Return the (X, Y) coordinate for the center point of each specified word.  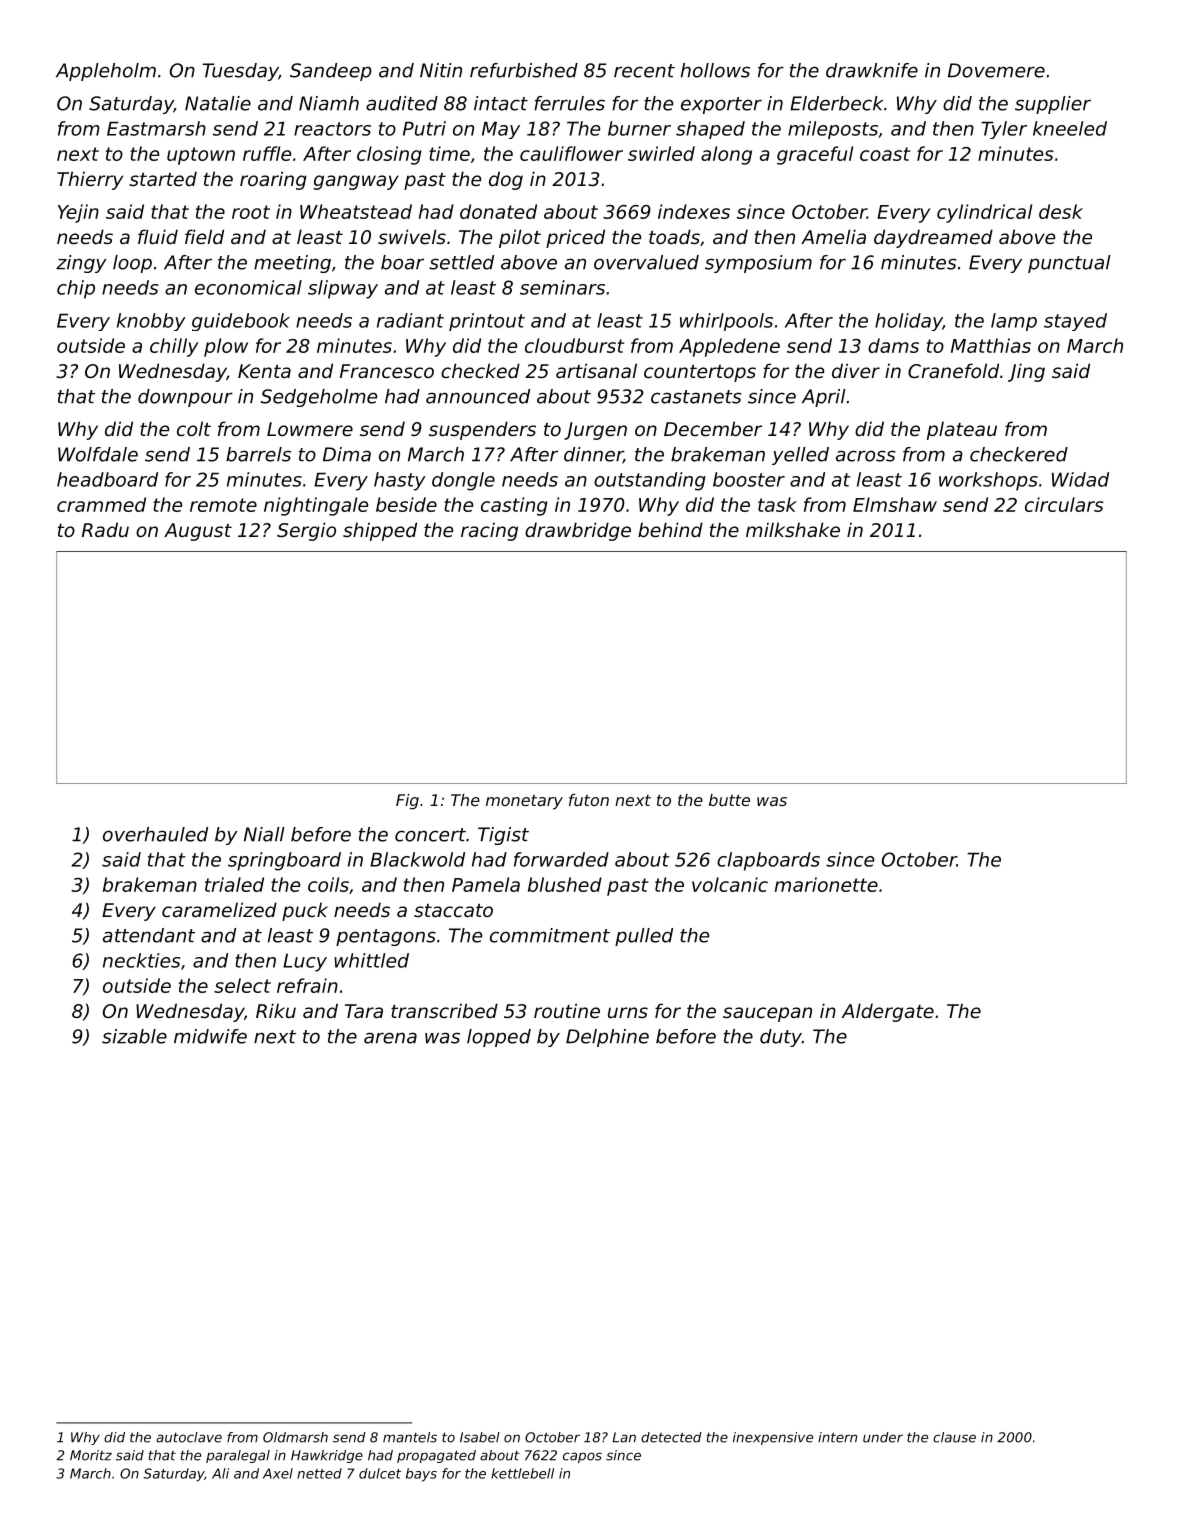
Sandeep (331, 72)
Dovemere (996, 70)
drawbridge (578, 531)
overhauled (155, 834)
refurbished (524, 70)
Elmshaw (895, 504)
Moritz (91, 1455)
